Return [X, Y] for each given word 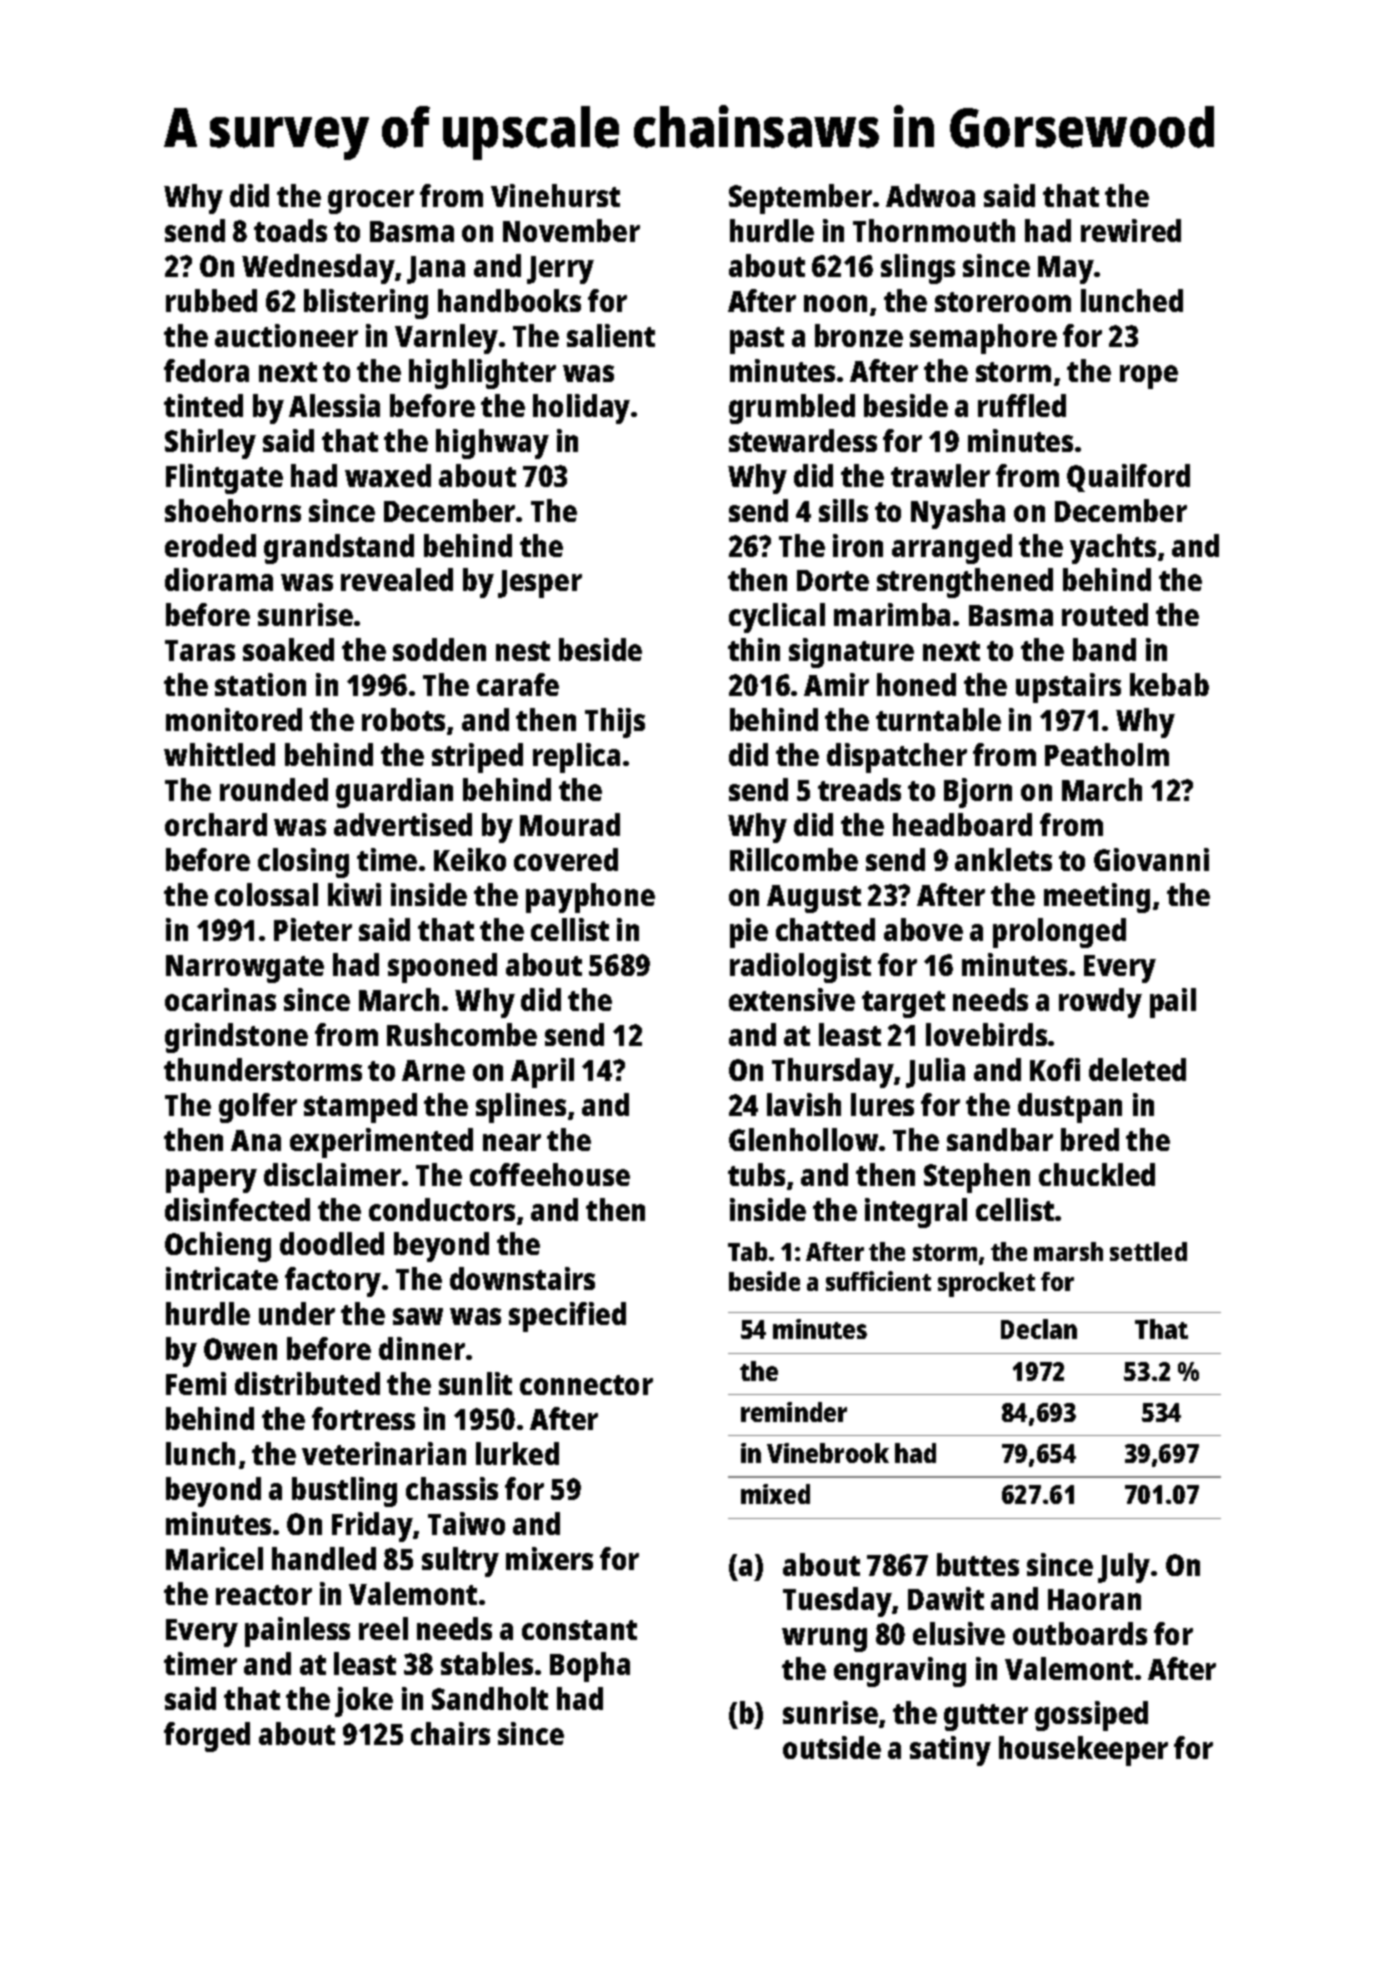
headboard [962, 824]
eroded [210, 545]
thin [754, 649]
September [800, 199]
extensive [792, 999]
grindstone [236, 1038]
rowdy [1100, 1003]
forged [207, 1737]
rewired [1131, 230]
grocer [371, 202]
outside [832, 1747]
